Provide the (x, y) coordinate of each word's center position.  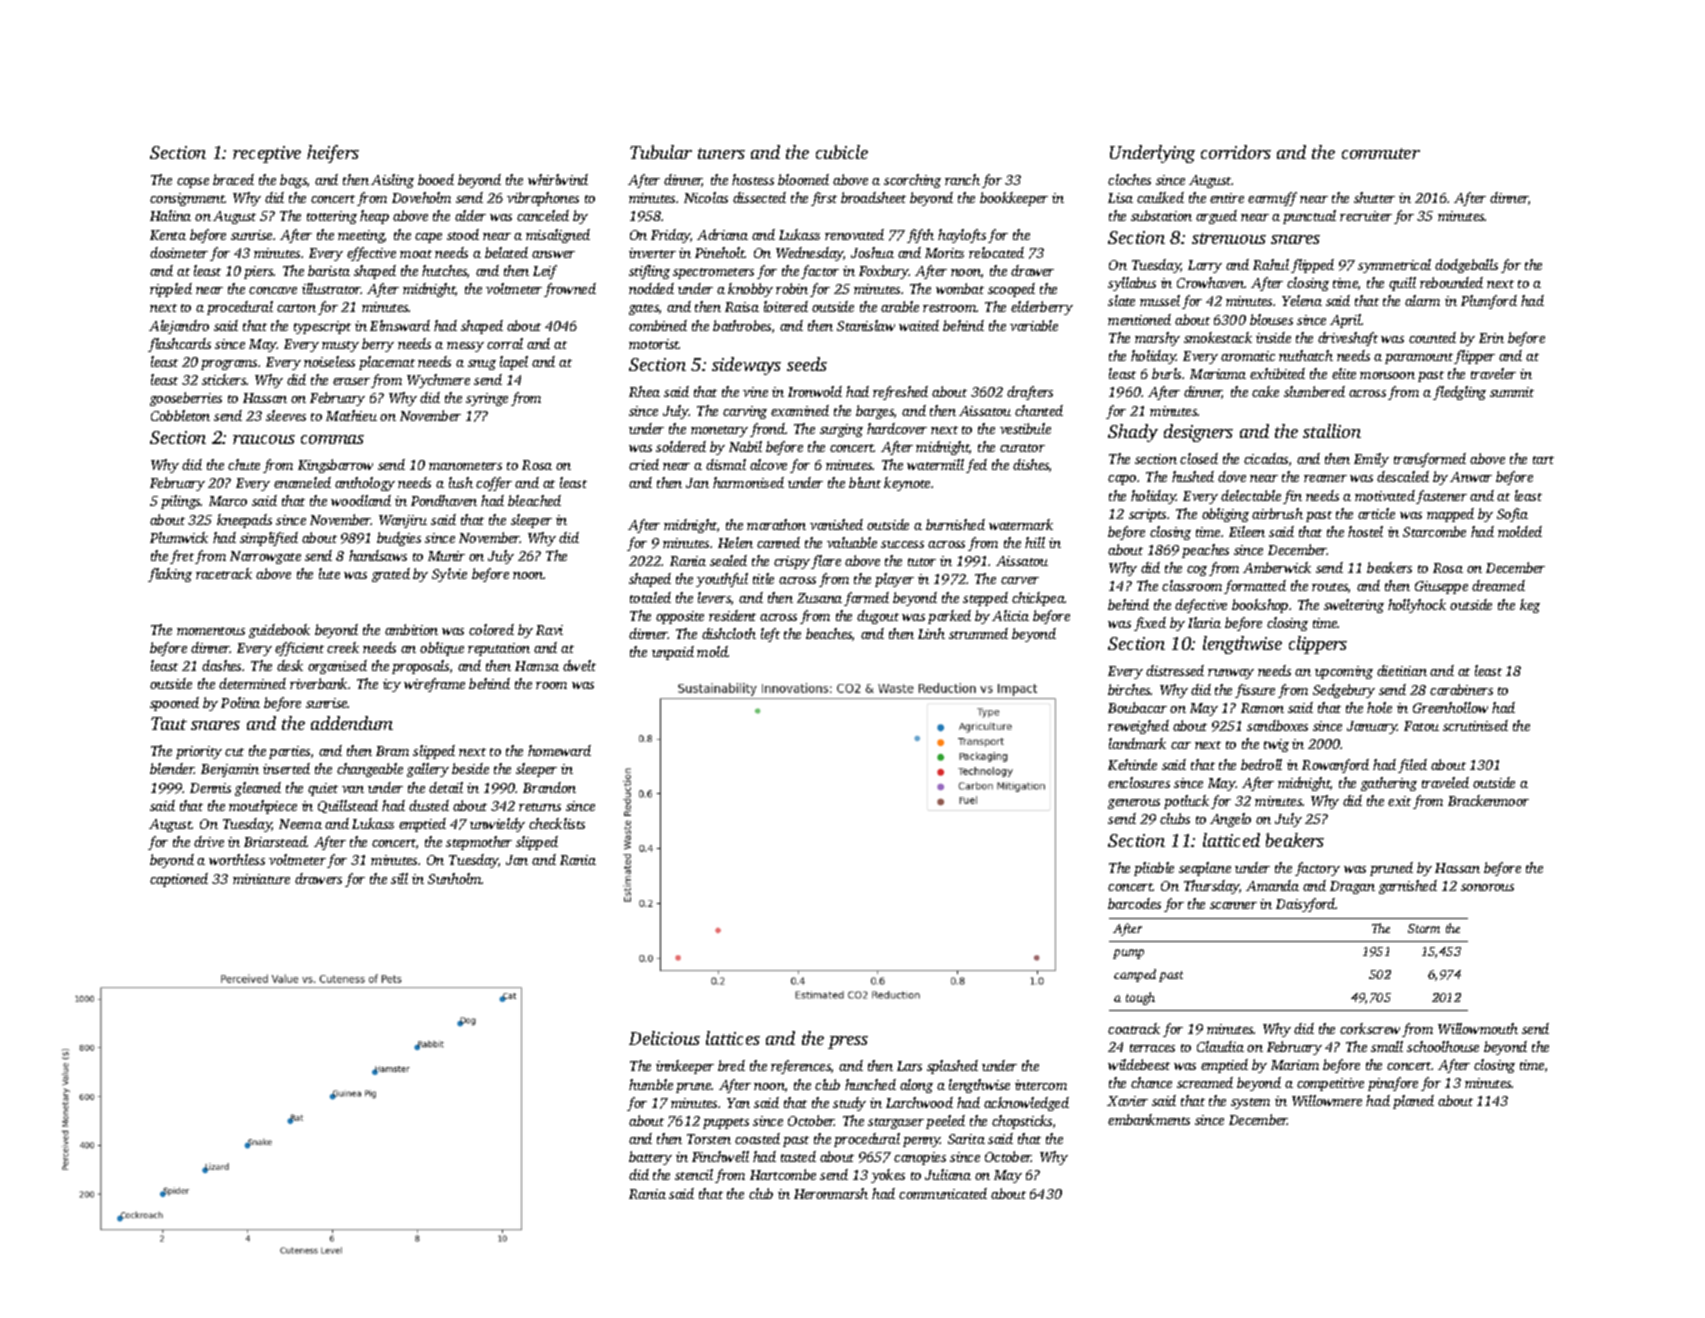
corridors (1236, 152)
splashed (952, 1067)
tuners (721, 153)
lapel (514, 363)
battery (650, 1158)
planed (1413, 1102)
